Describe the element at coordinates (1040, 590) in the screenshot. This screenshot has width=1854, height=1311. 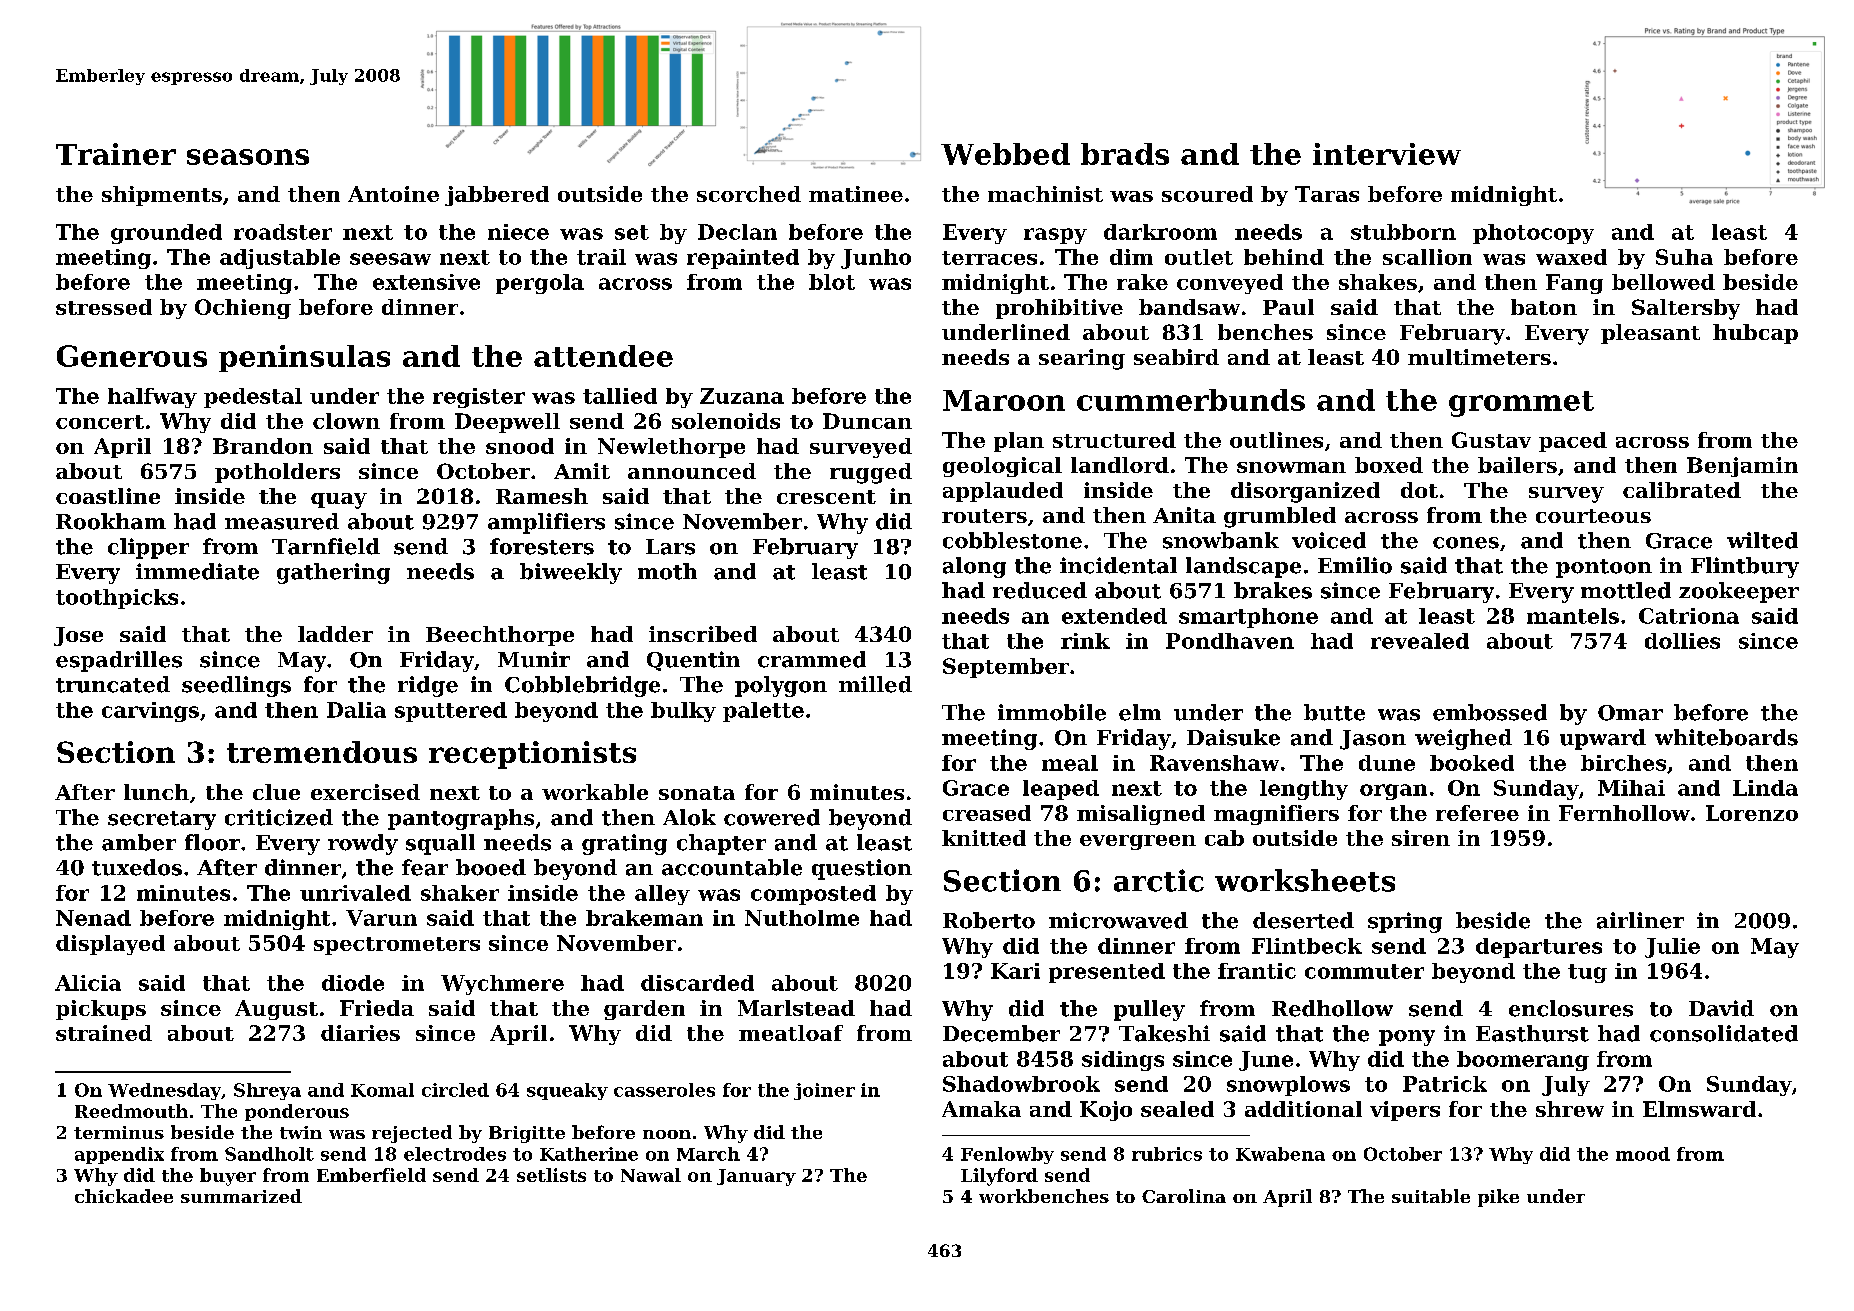
I see `reduced` at that location.
